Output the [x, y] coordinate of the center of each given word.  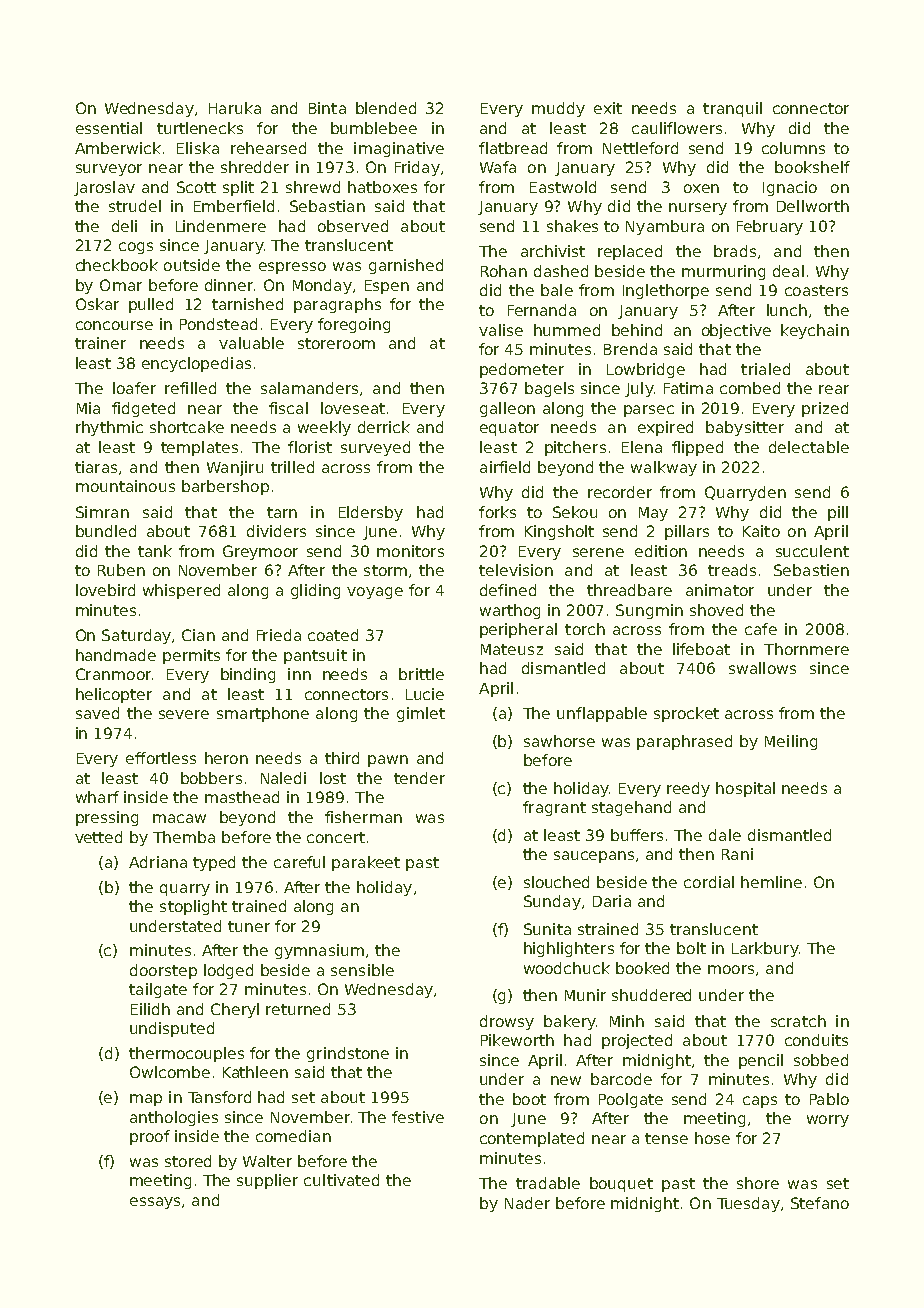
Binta [327, 108]
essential [109, 128]
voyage [375, 593]
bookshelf [812, 167]
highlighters [569, 949]
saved [97, 713]
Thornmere [806, 649]
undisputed [172, 1029]
